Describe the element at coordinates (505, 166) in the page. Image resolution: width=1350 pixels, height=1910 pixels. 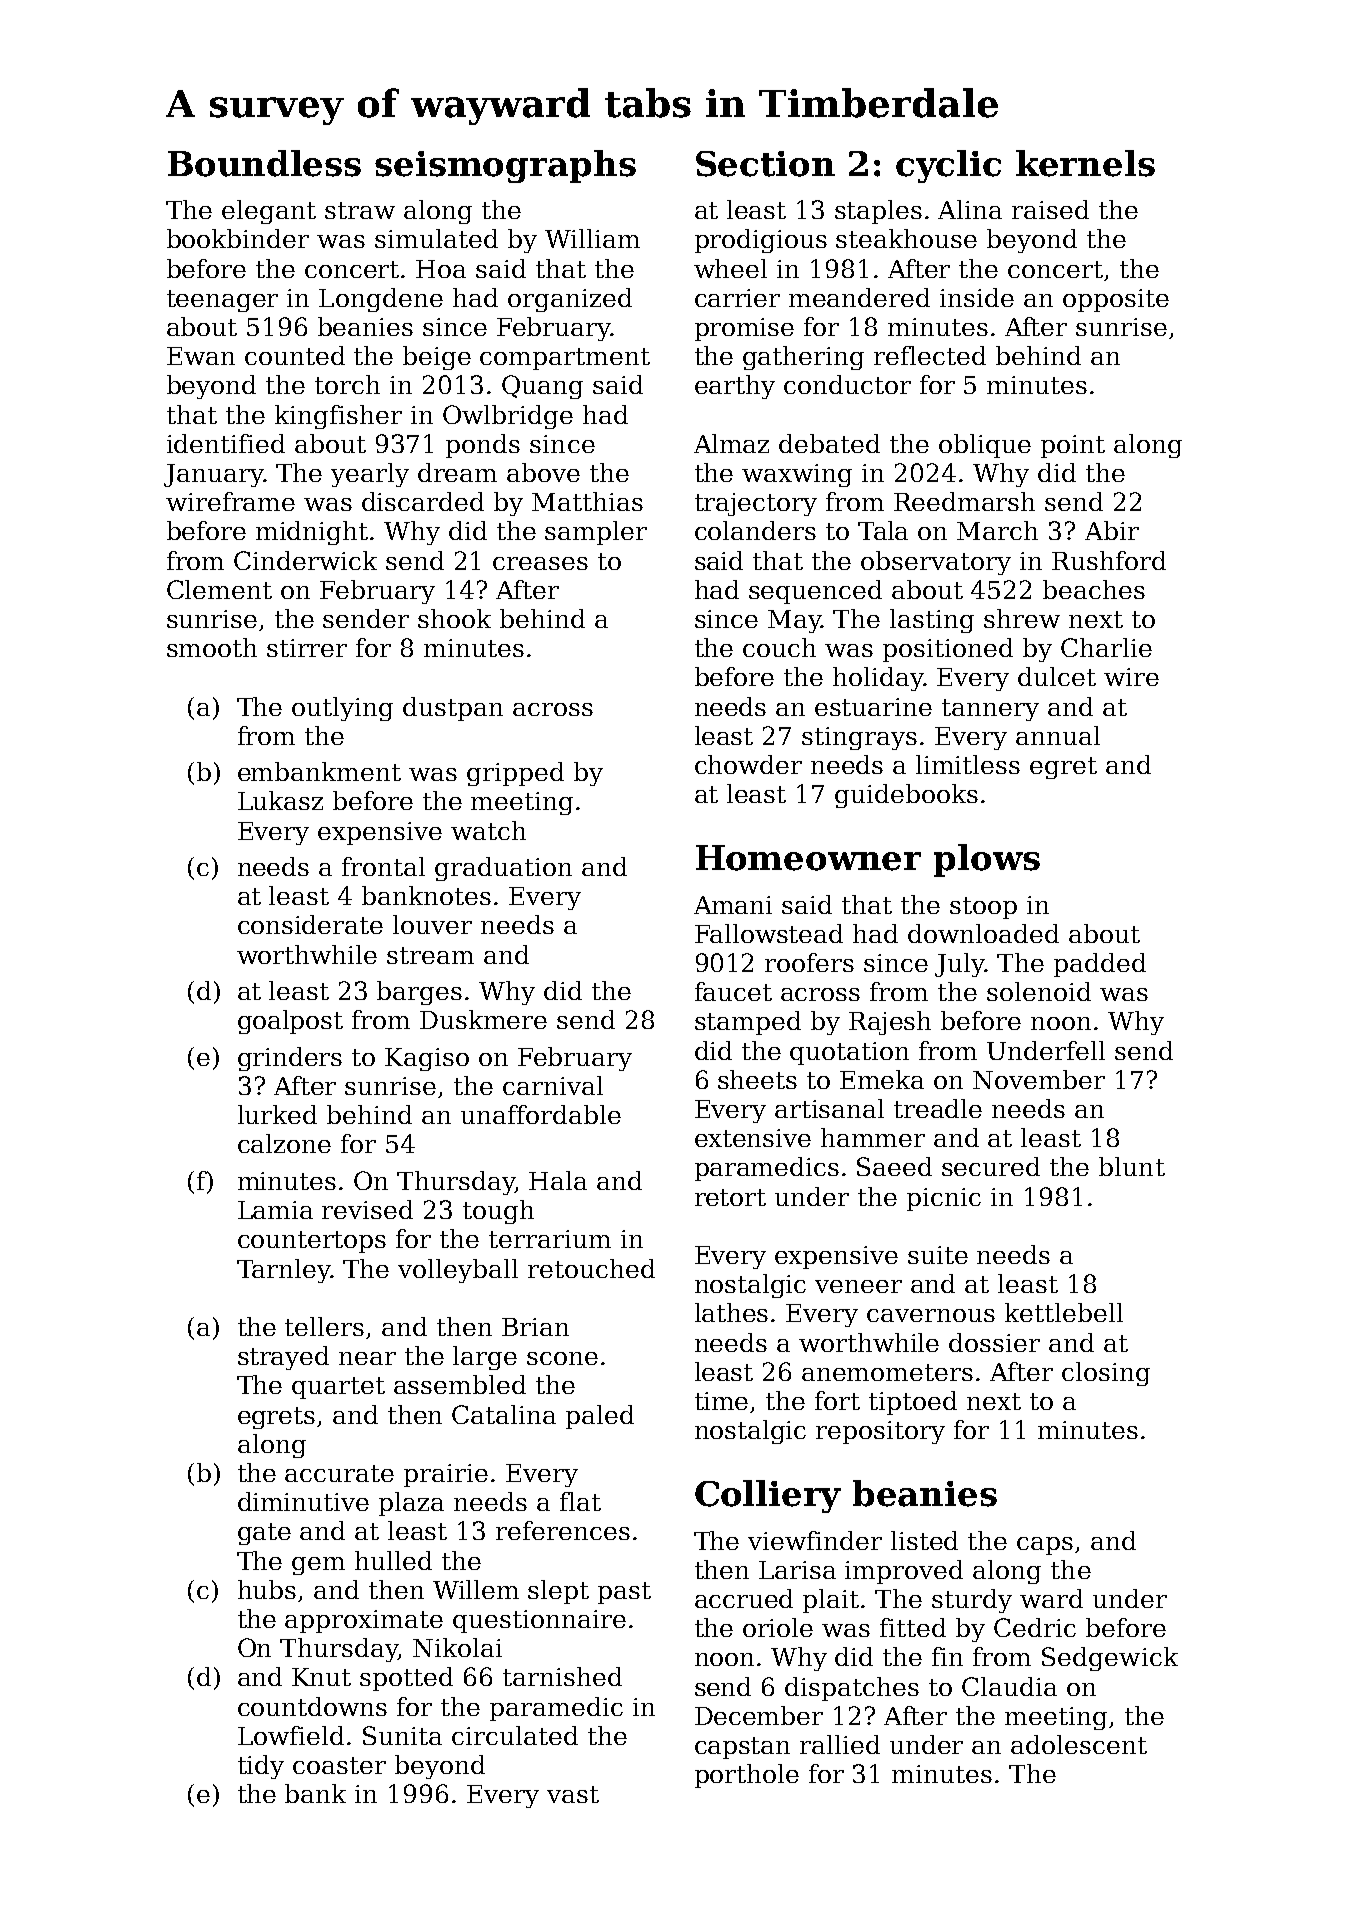
I see `seismographs` at that location.
